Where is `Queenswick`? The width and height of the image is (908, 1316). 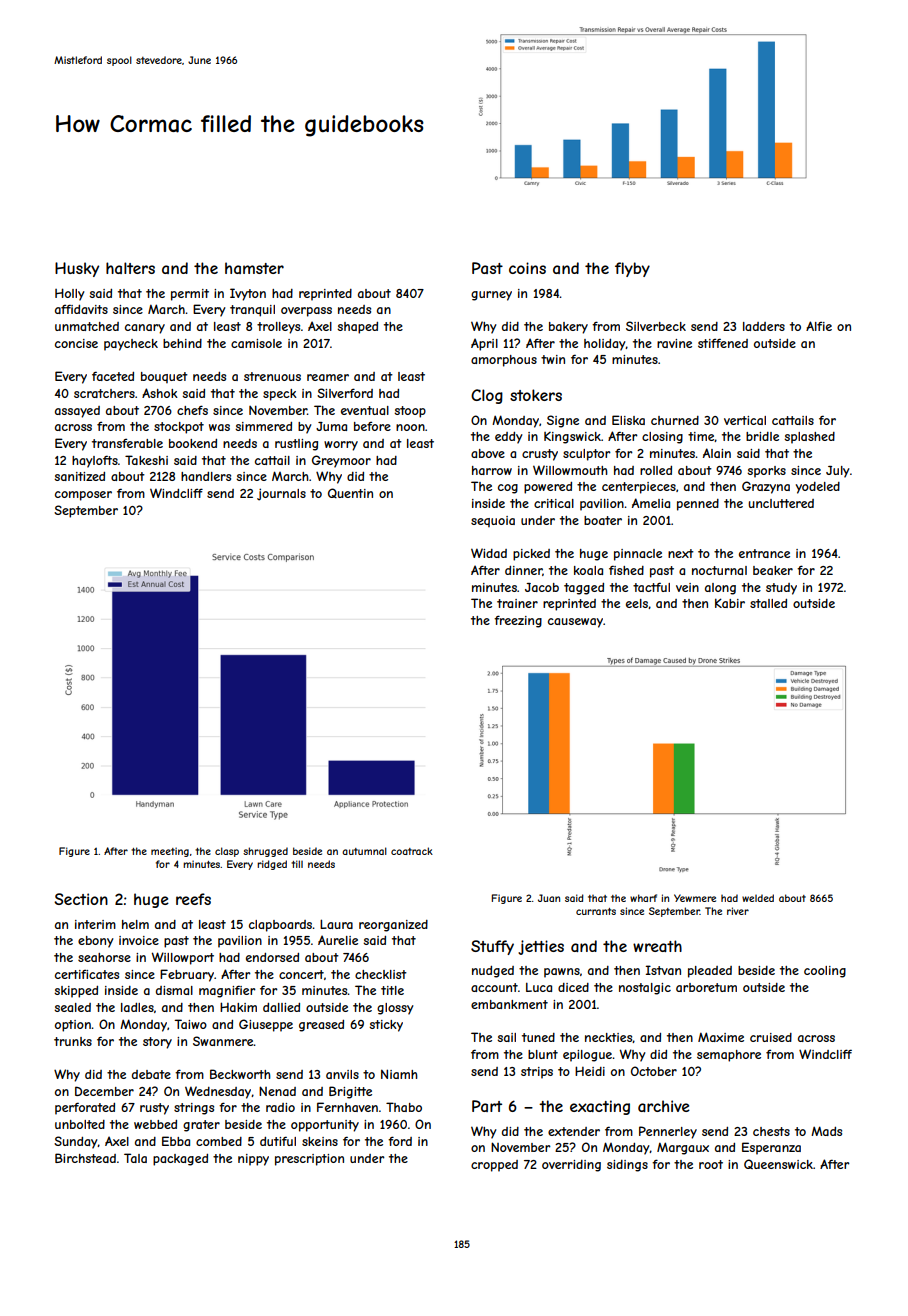
Queenswick is located at coordinates (778, 1164).
